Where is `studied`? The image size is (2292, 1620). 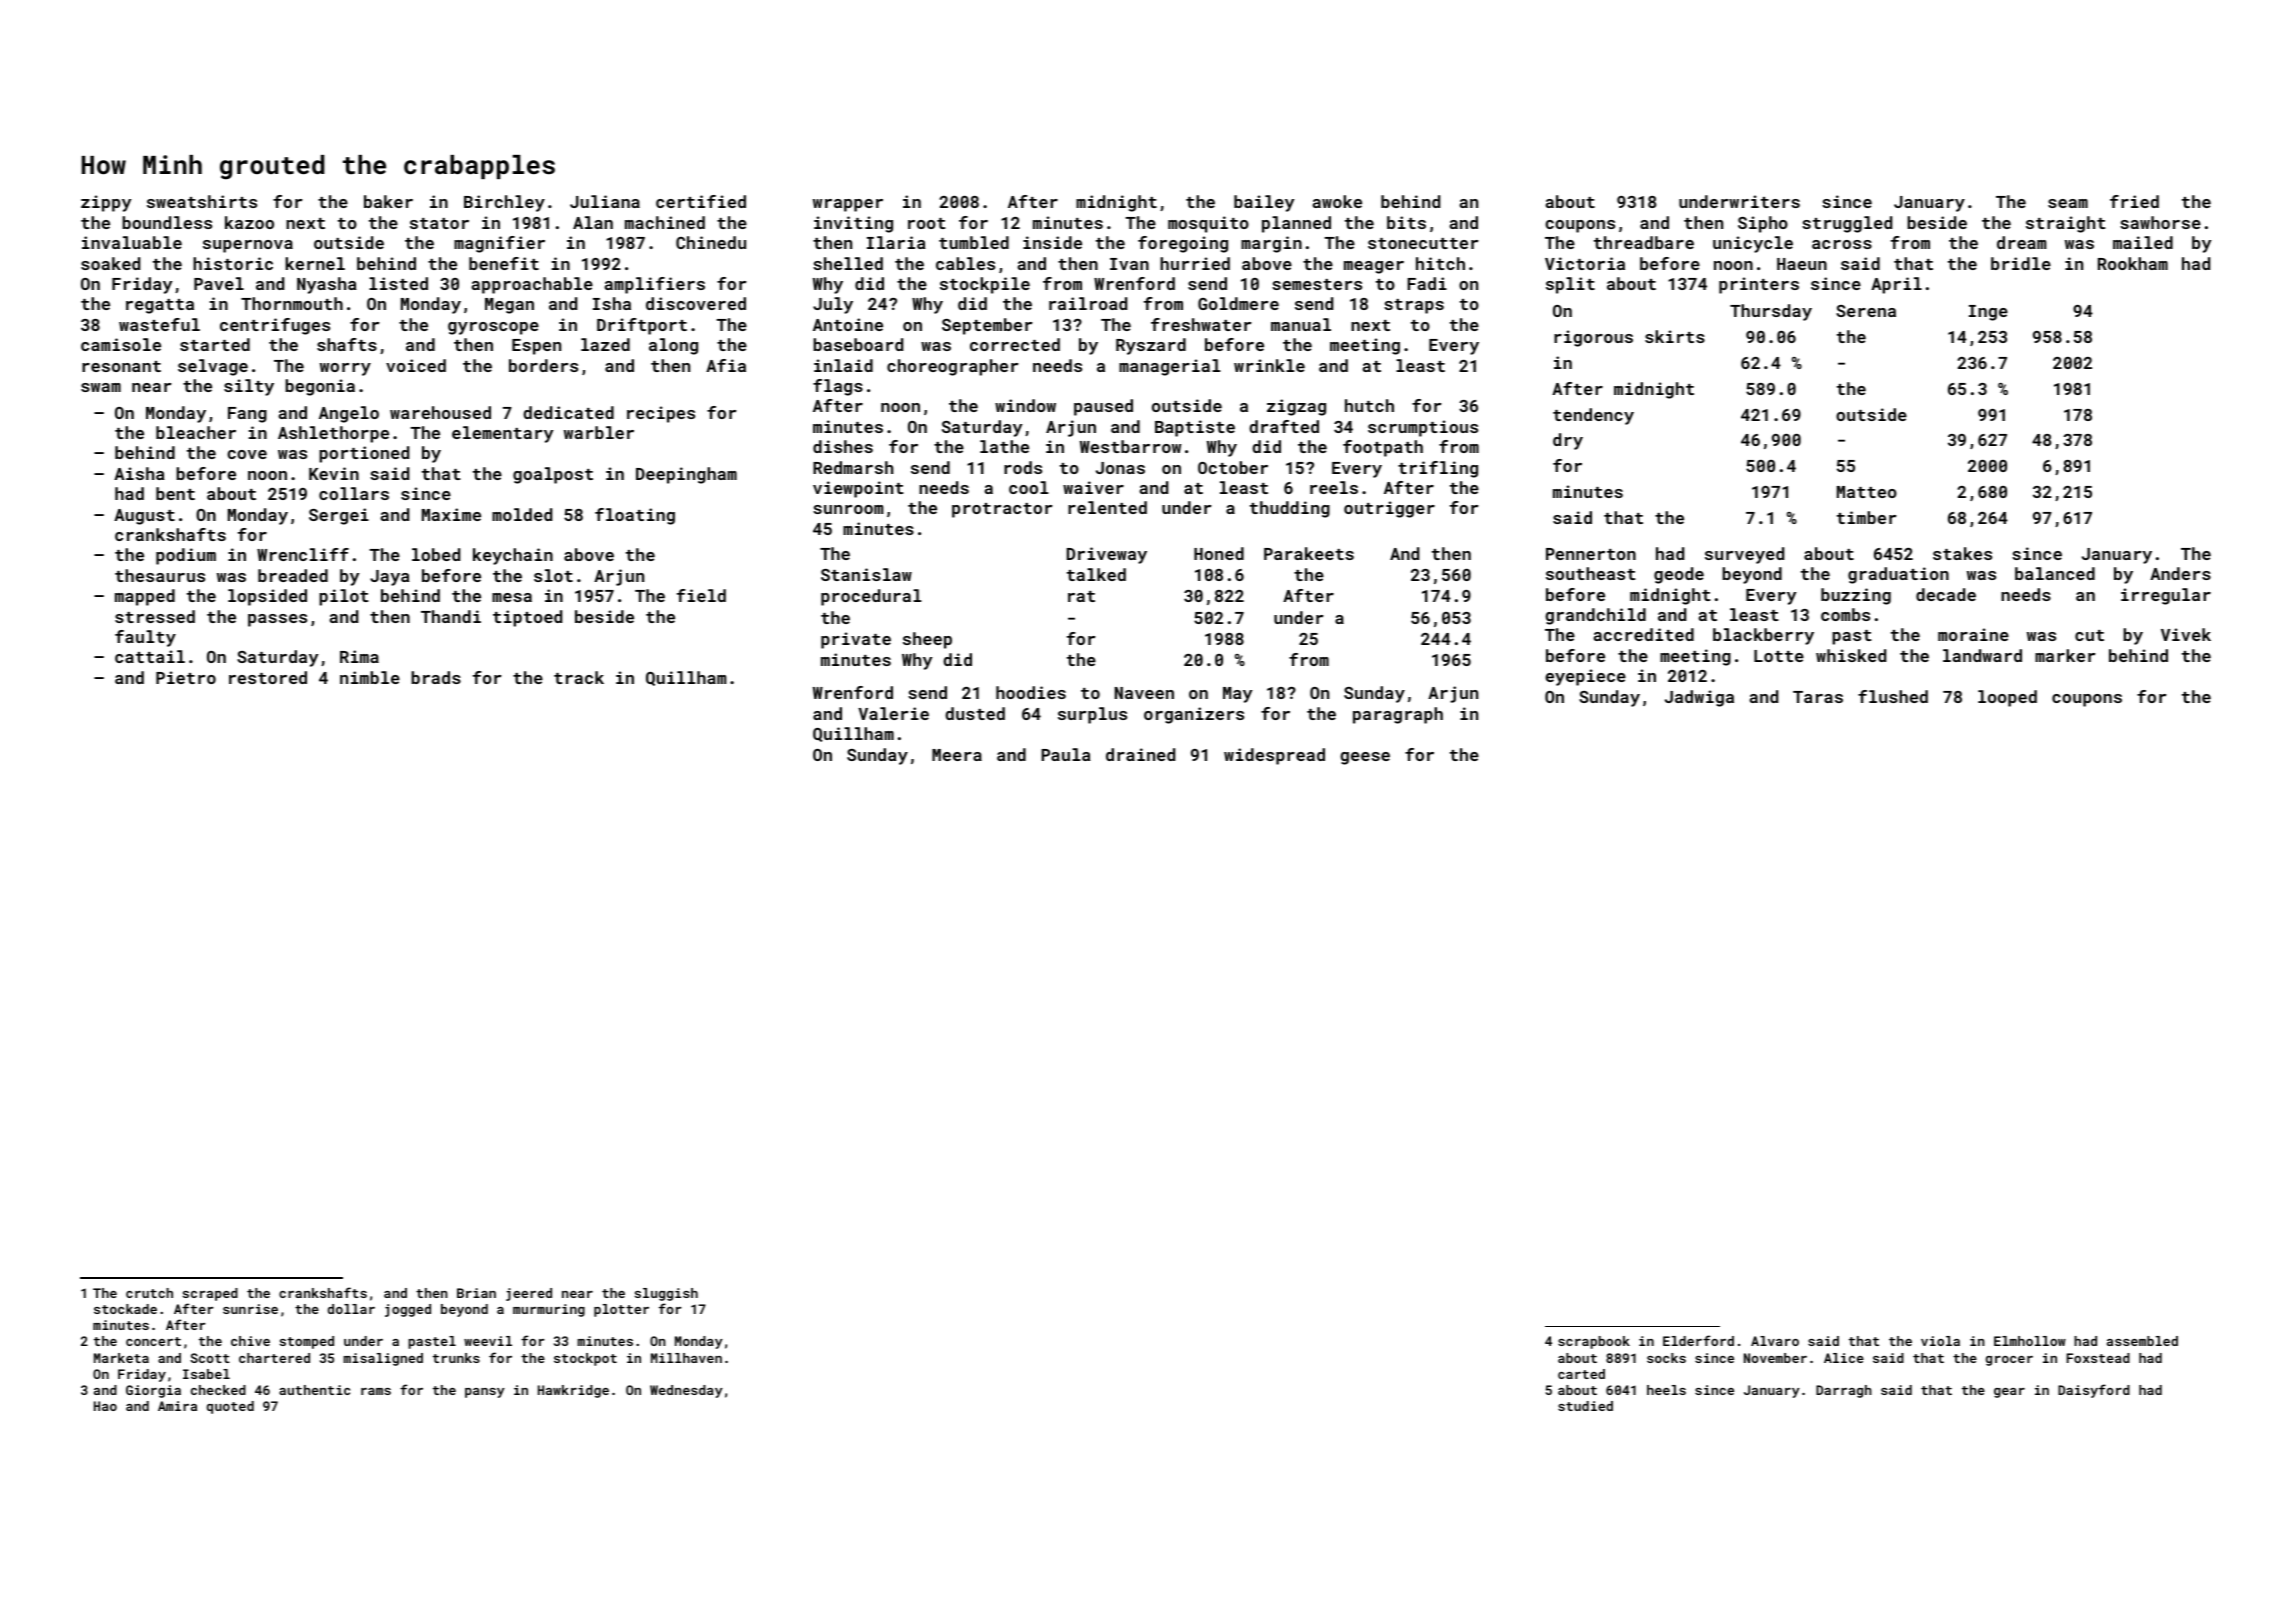
studied is located at coordinates (1585, 1406).
